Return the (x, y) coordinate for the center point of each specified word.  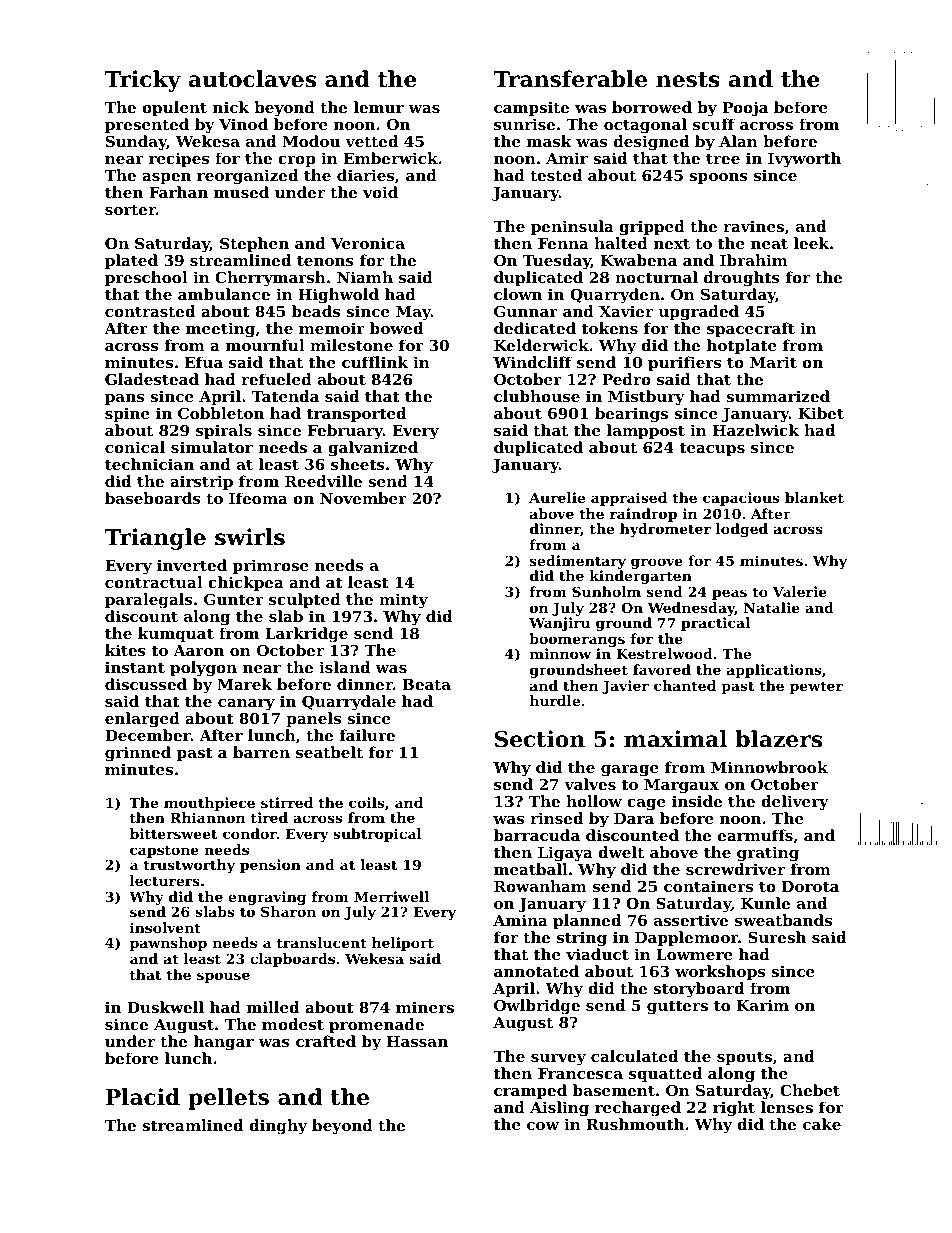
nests (688, 80)
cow (543, 1126)
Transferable (570, 79)
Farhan (178, 192)
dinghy (278, 1127)
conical (135, 447)
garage (630, 771)
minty (403, 601)
